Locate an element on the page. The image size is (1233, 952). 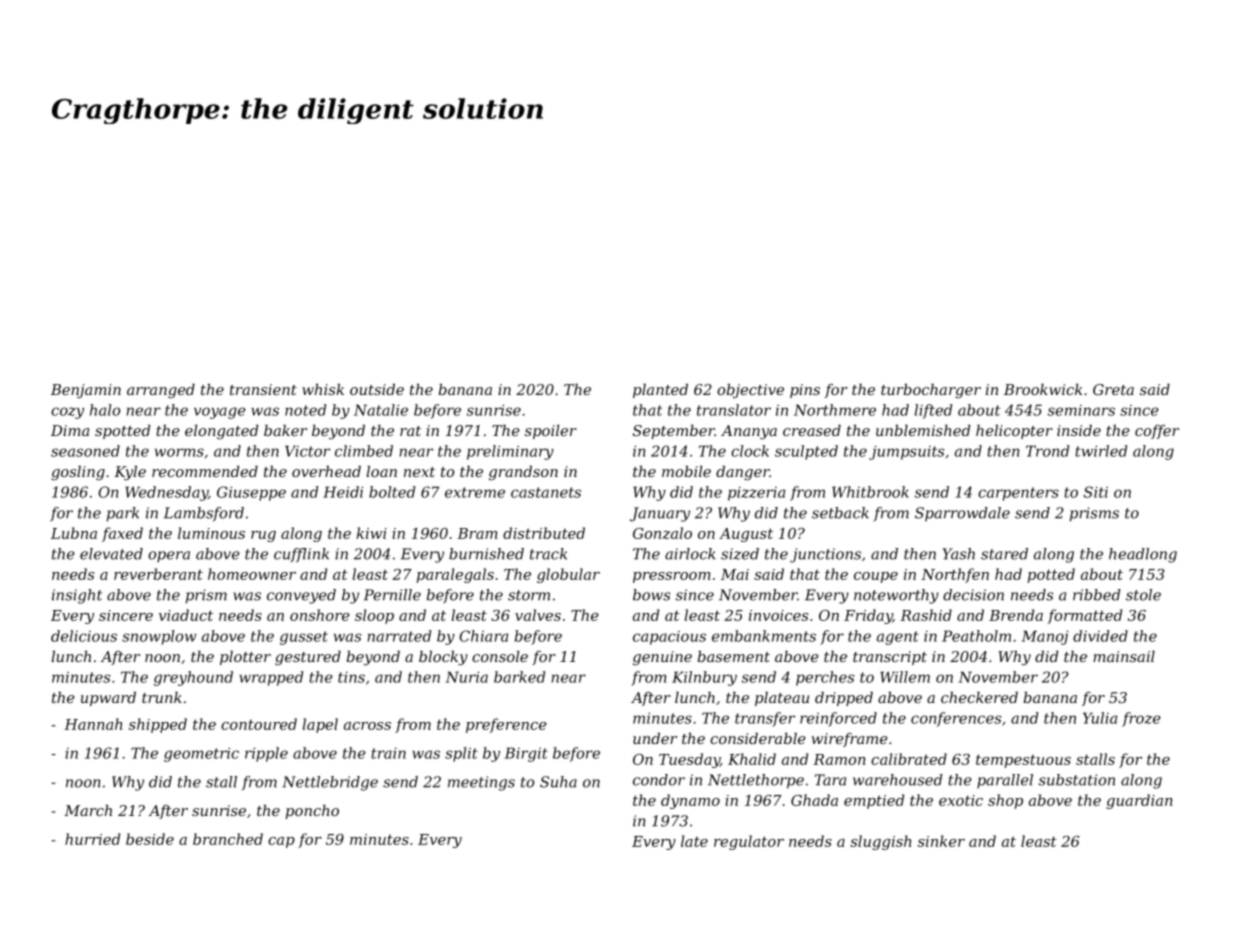
Kyle is located at coordinates (130, 473).
